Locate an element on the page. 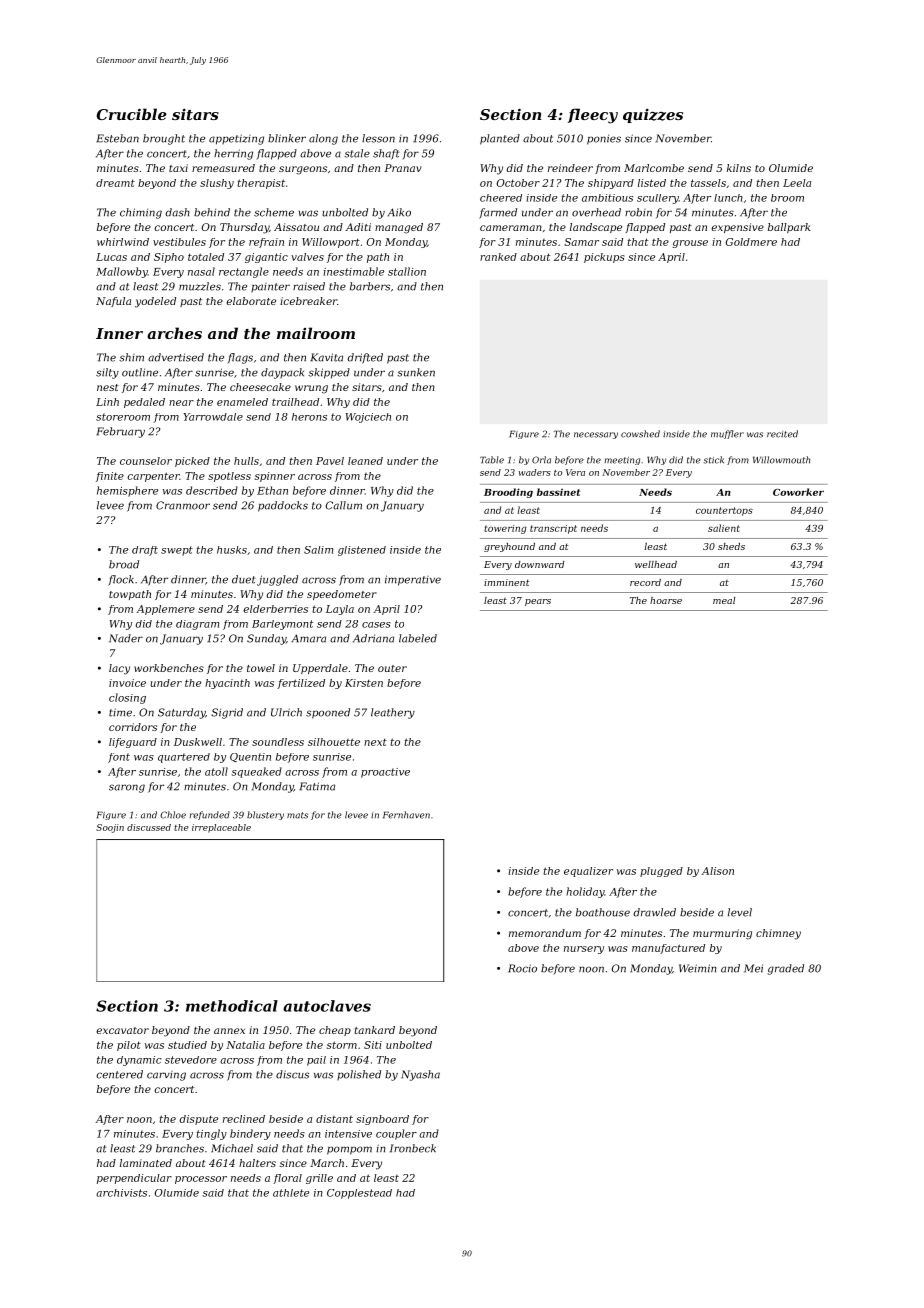 This page has height=1308, width=924. Goldmere is located at coordinates (751, 242).
